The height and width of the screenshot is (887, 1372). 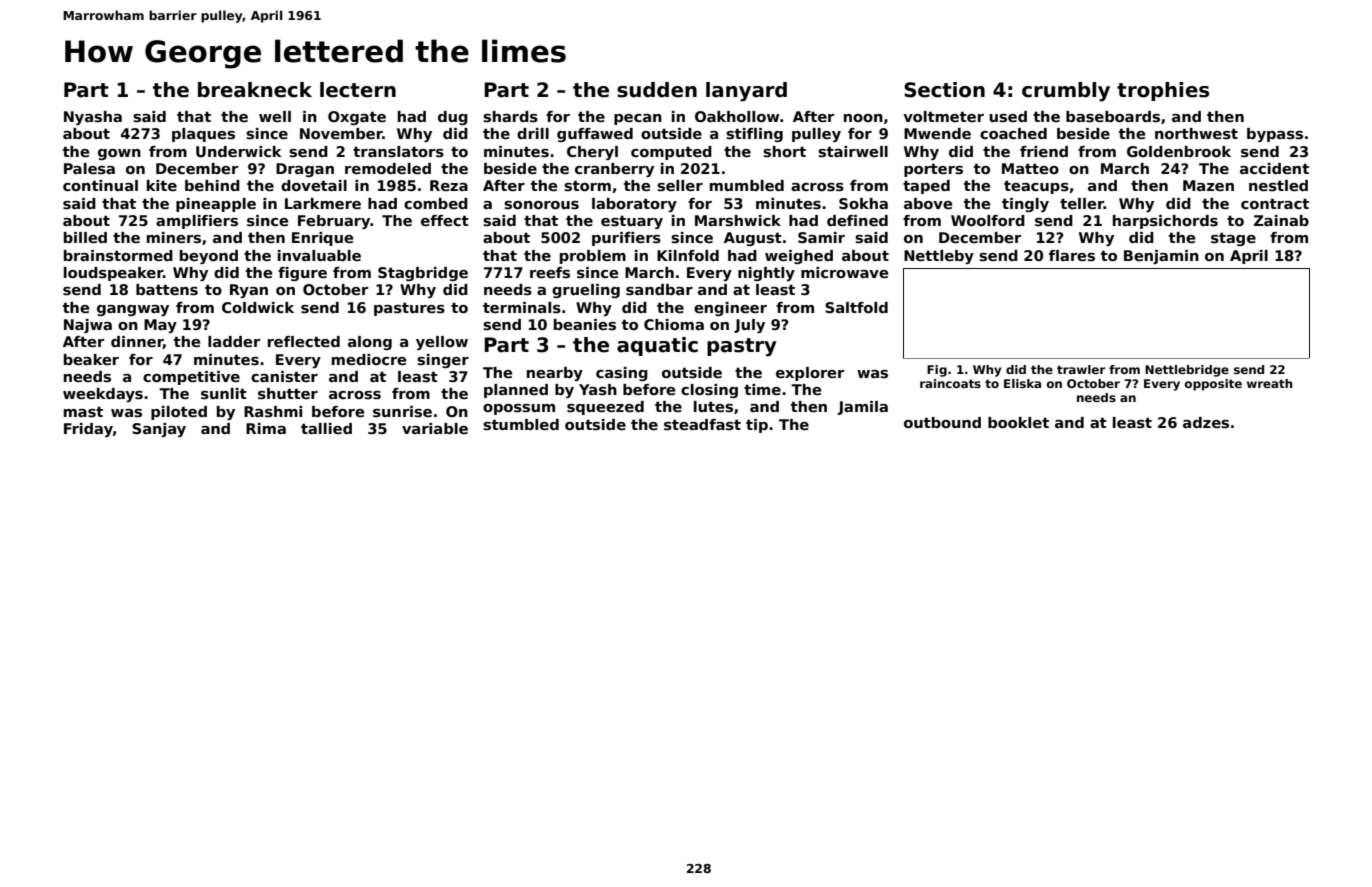 I want to click on breakneck, so click(x=255, y=90).
